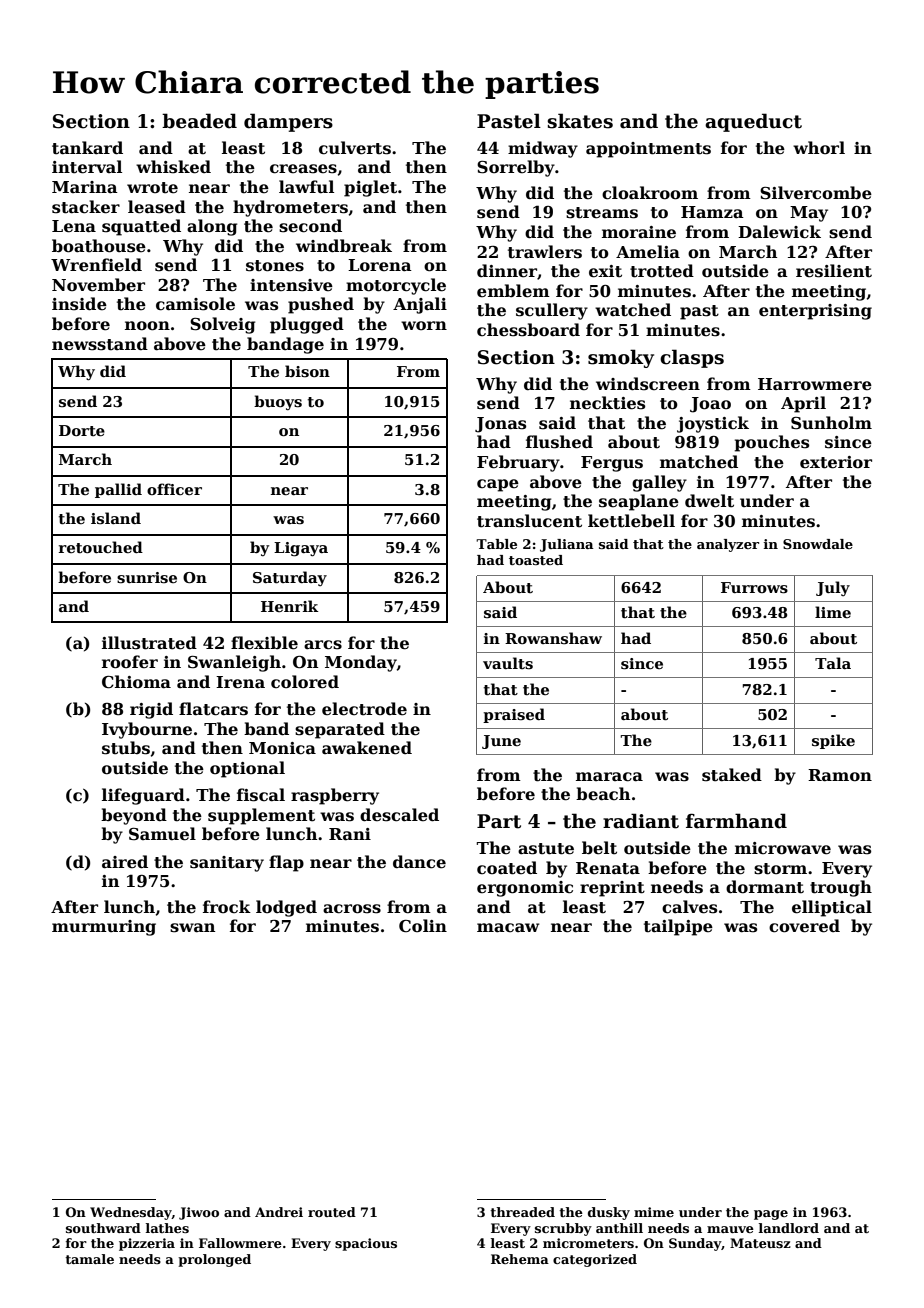 The width and height of the page is (924, 1308). What do you see at coordinates (818, 544) in the page?
I see `Snowdale` at bounding box center [818, 544].
